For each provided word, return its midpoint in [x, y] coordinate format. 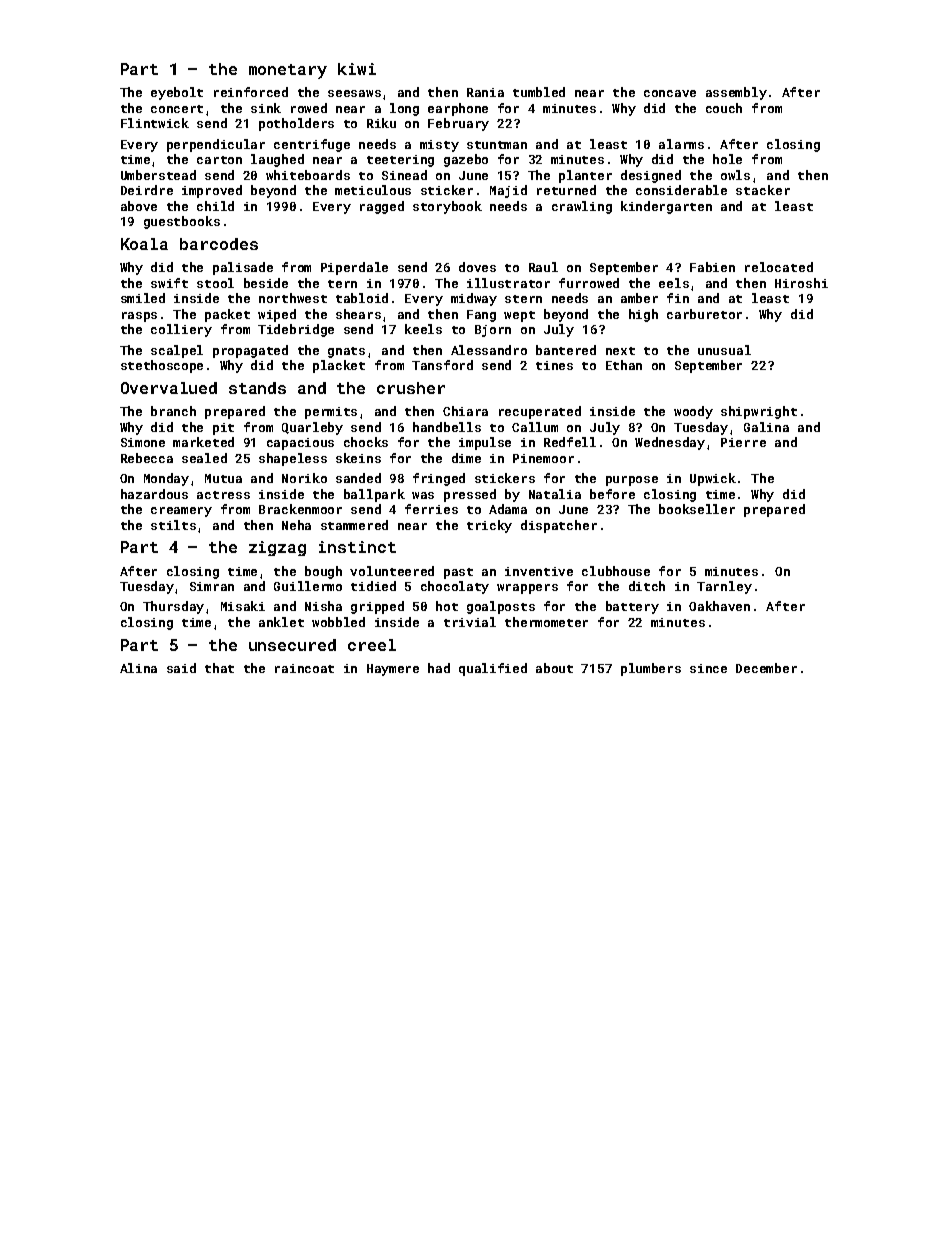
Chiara [465, 411]
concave [670, 93]
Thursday [173, 607]
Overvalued [169, 388]
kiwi [357, 69]
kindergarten [666, 207]
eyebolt [177, 93]
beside [266, 283]
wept [519, 316]
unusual [724, 350]
